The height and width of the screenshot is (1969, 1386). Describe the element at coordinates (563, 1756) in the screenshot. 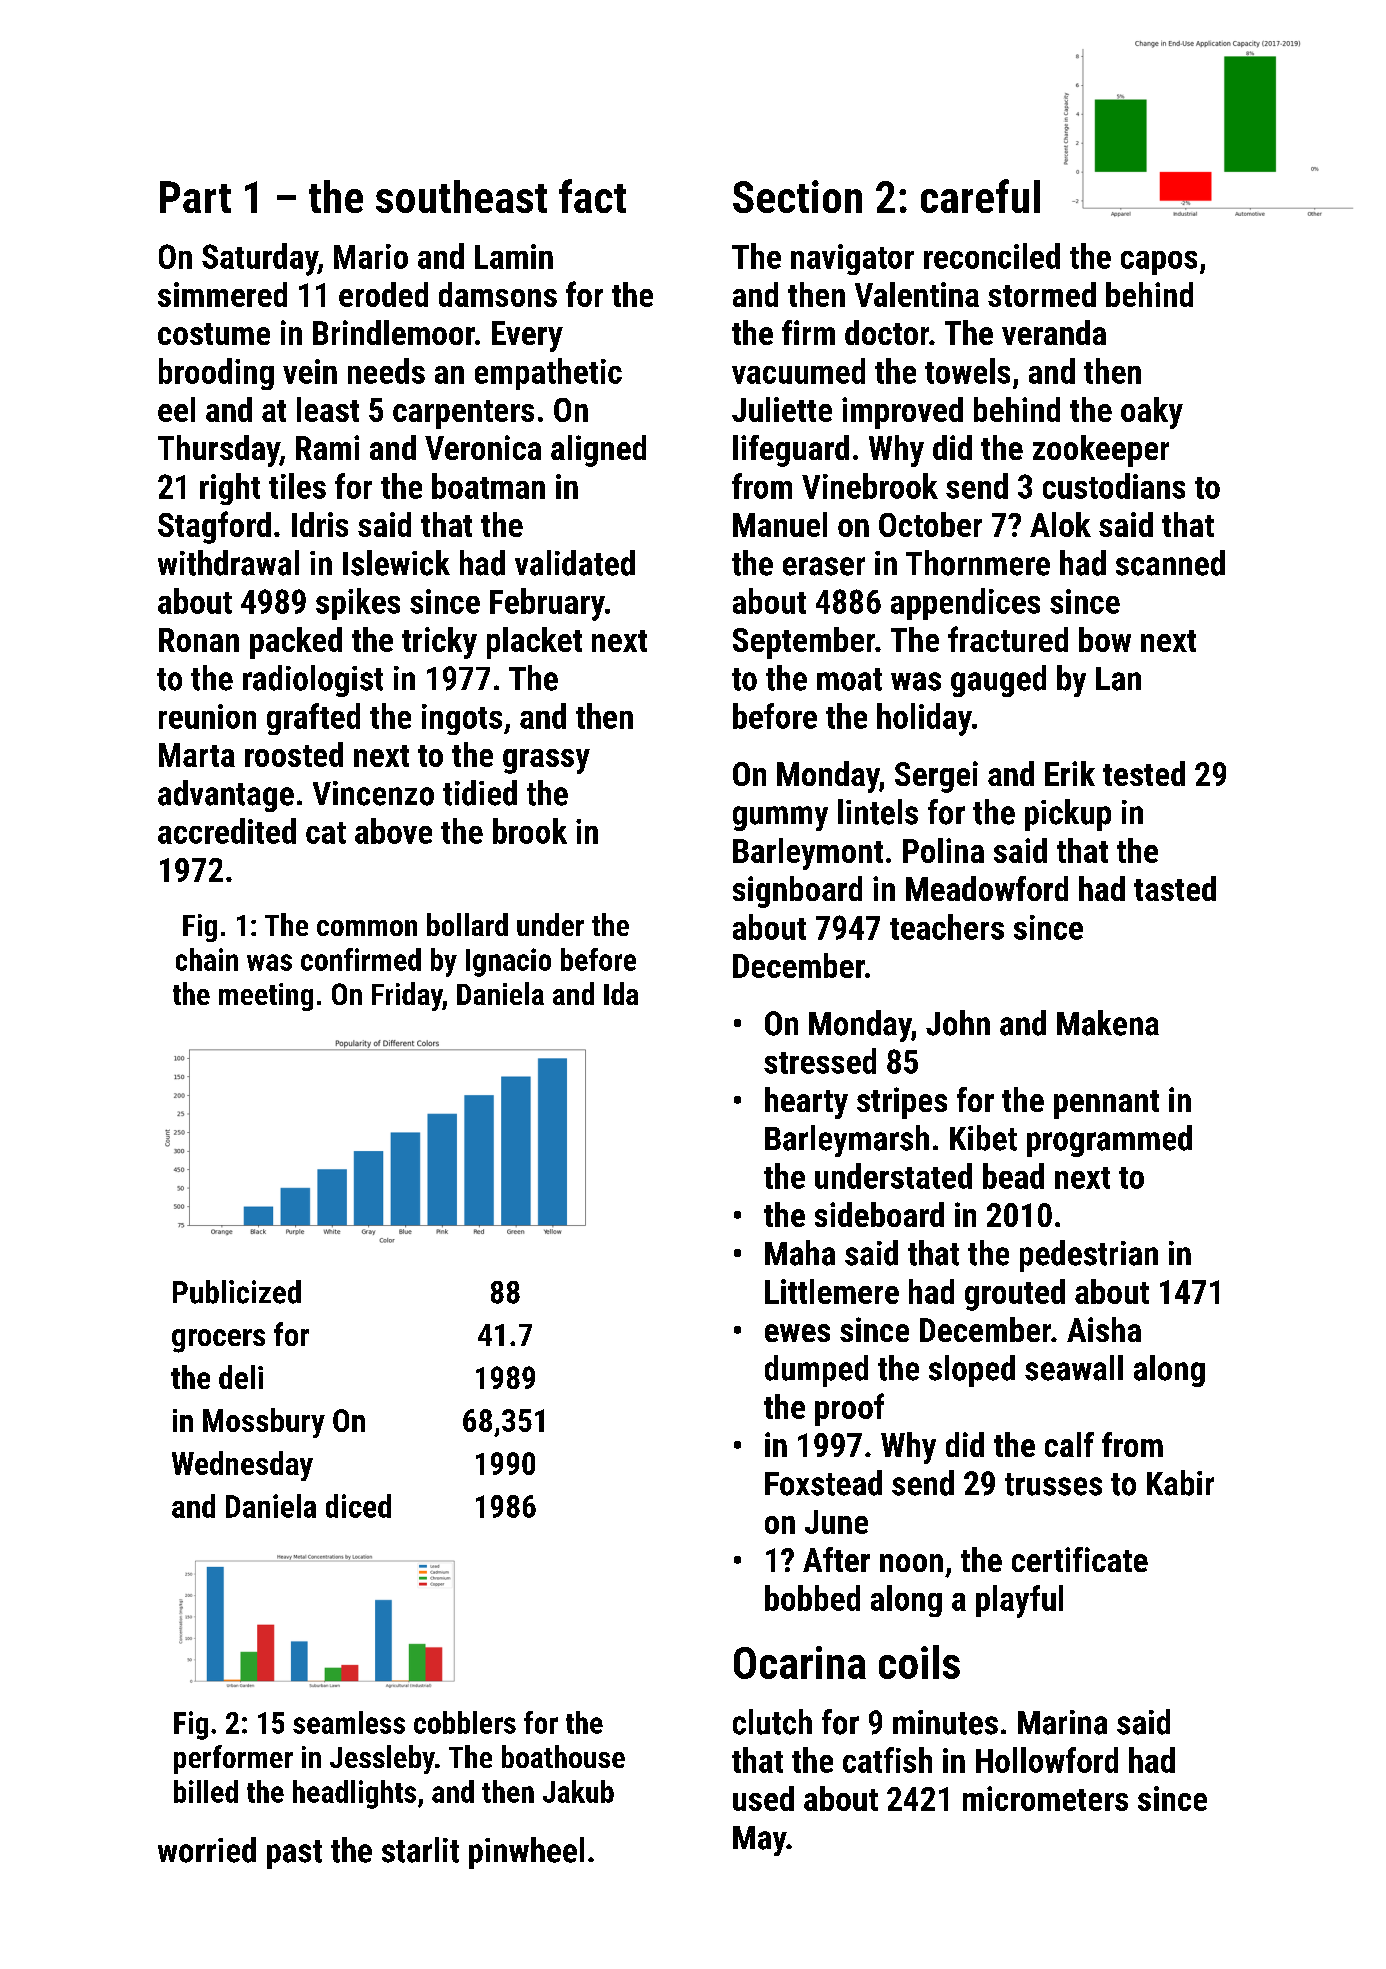

I see `boathouse` at that location.
